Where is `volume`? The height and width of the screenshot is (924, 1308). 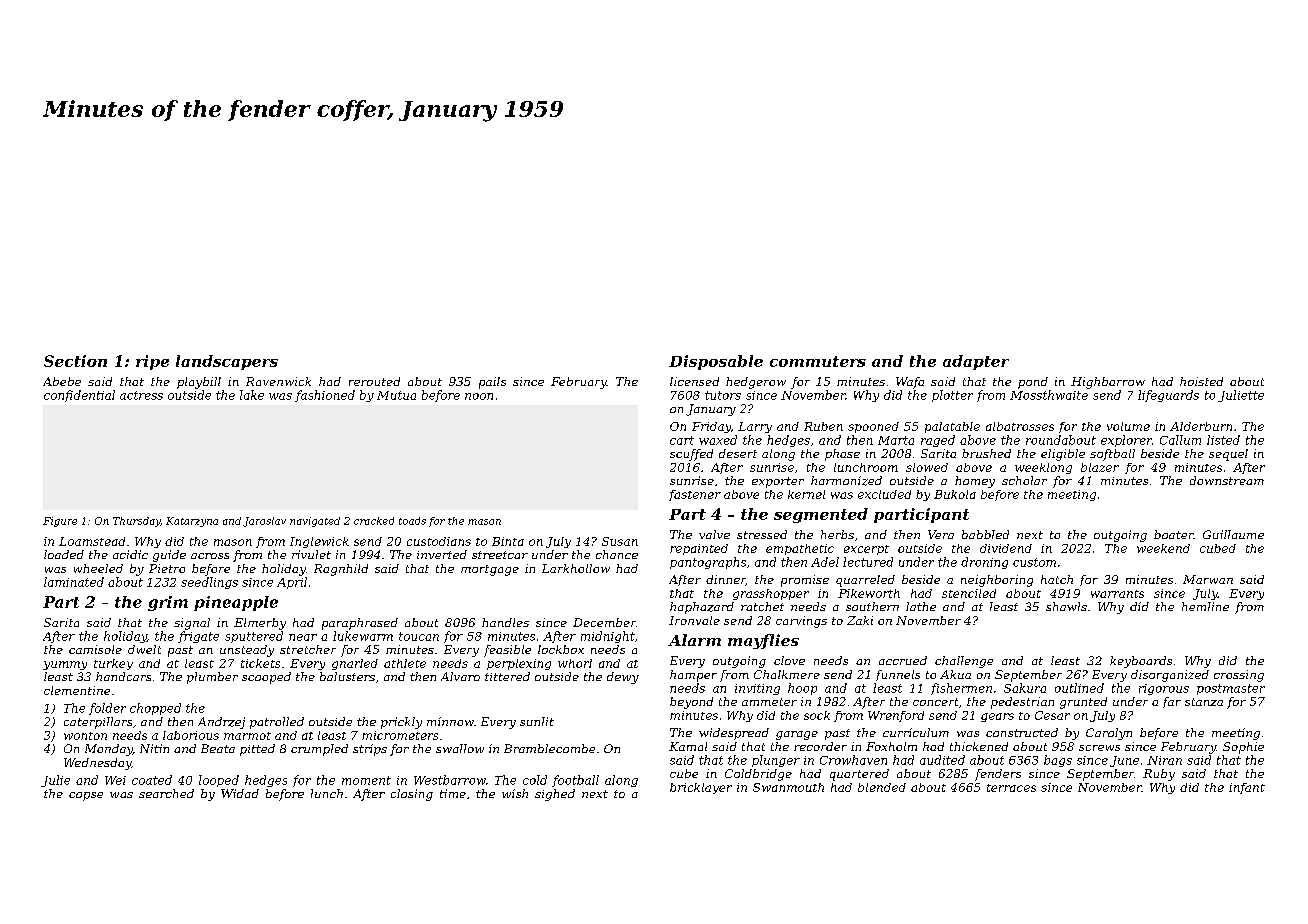 volume is located at coordinates (1128, 426).
